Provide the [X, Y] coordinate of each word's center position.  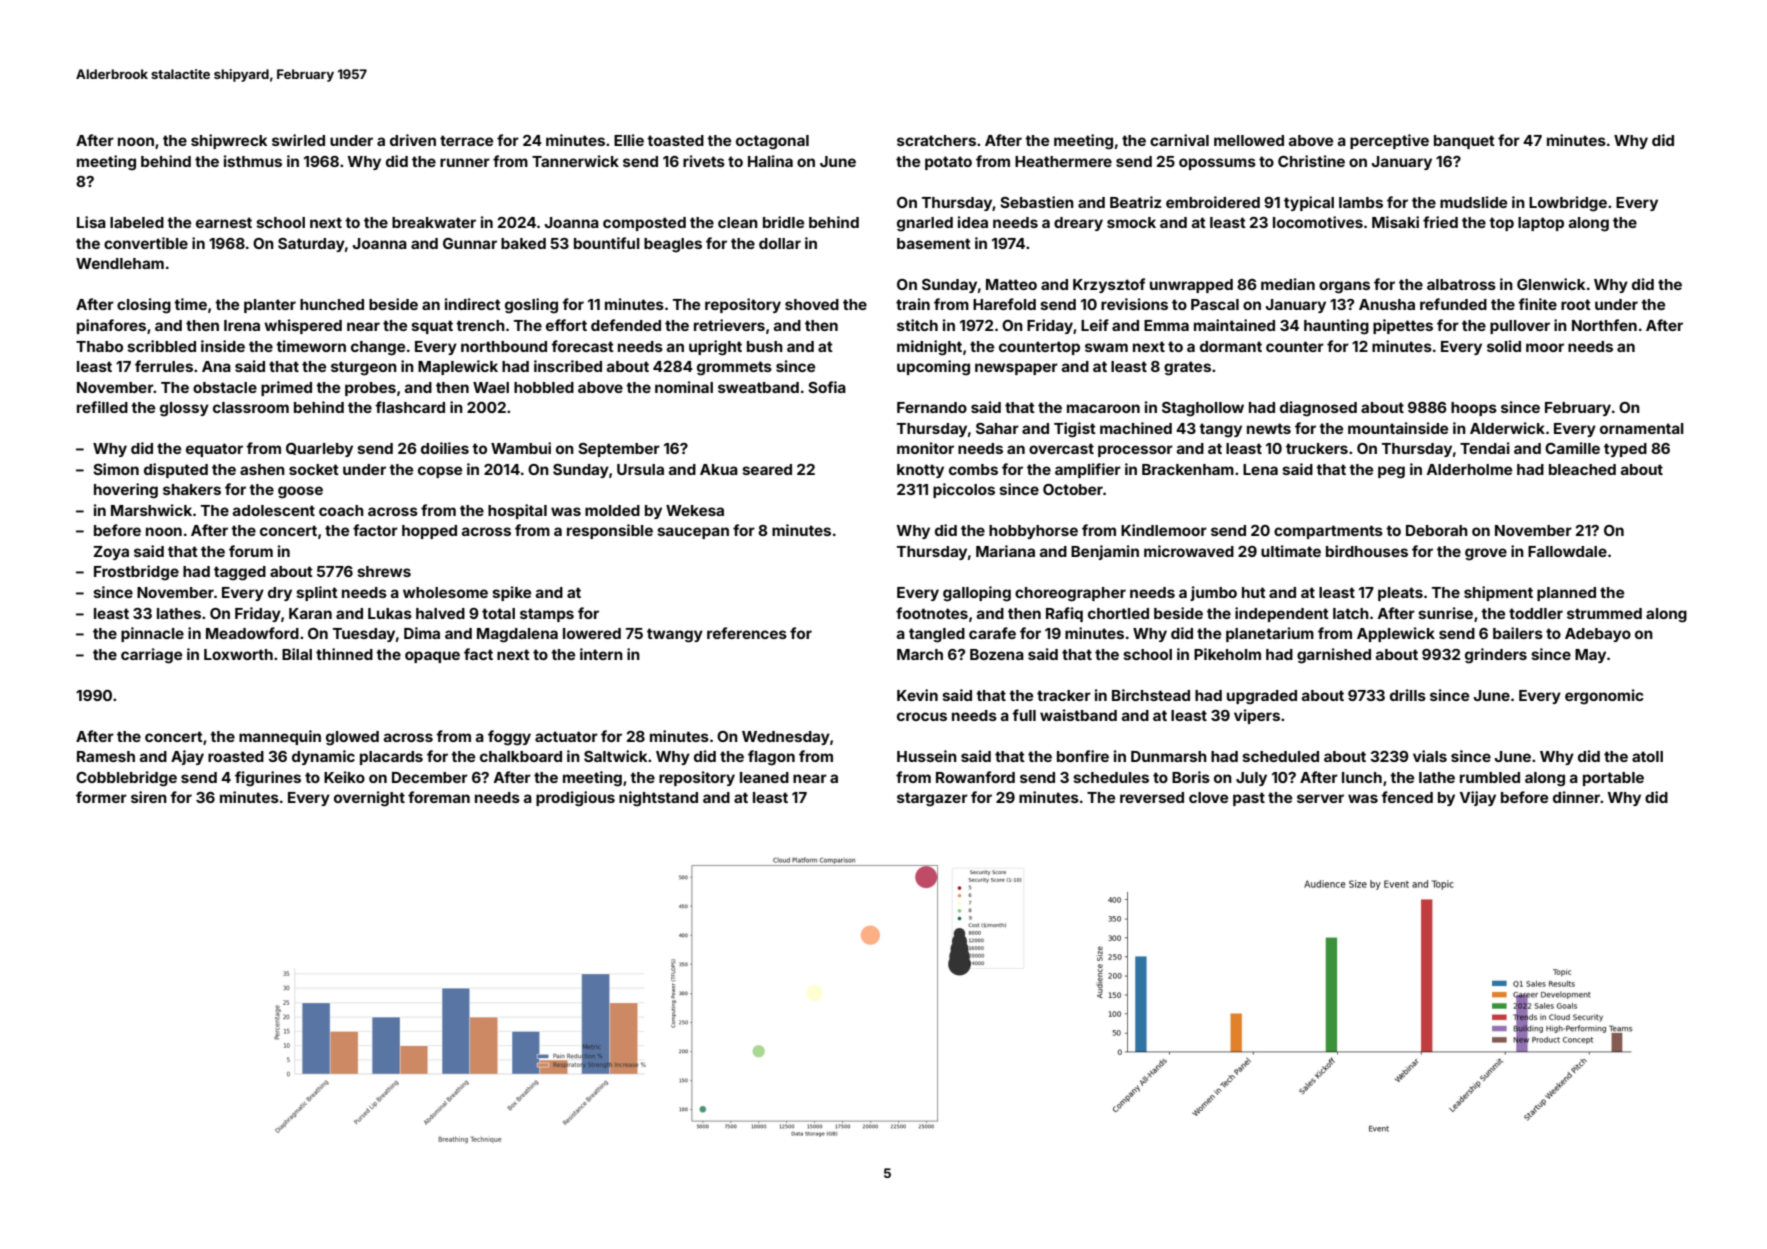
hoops [1474, 409]
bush [765, 346]
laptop [1541, 224]
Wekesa [695, 510]
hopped [429, 532]
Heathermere [1063, 161]
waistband [1078, 715]
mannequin [280, 737]
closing [144, 306]
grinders [1496, 656]
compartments [1328, 532]
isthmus [253, 161]
